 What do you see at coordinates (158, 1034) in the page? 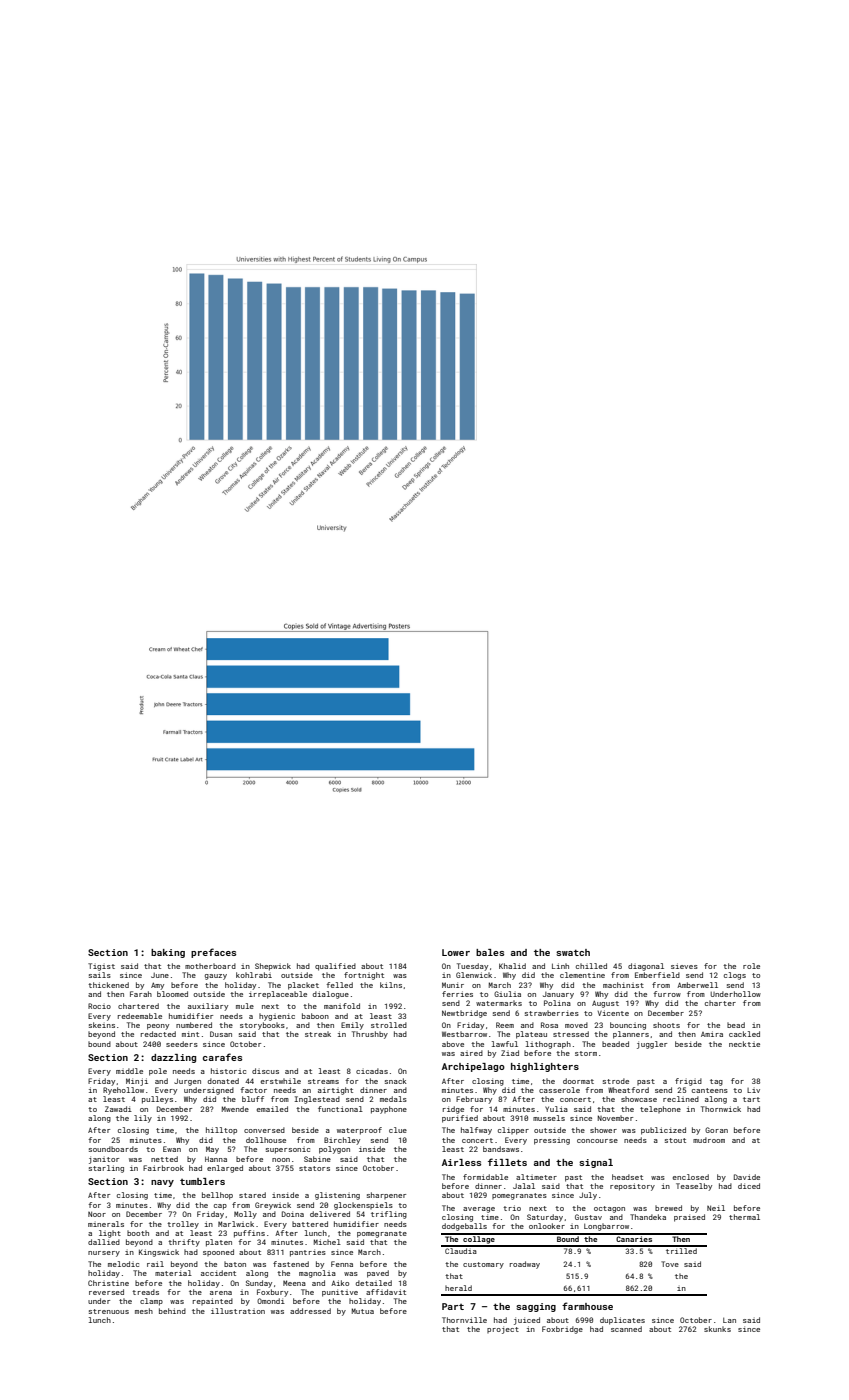
I see `redacted` at bounding box center [158, 1034].
